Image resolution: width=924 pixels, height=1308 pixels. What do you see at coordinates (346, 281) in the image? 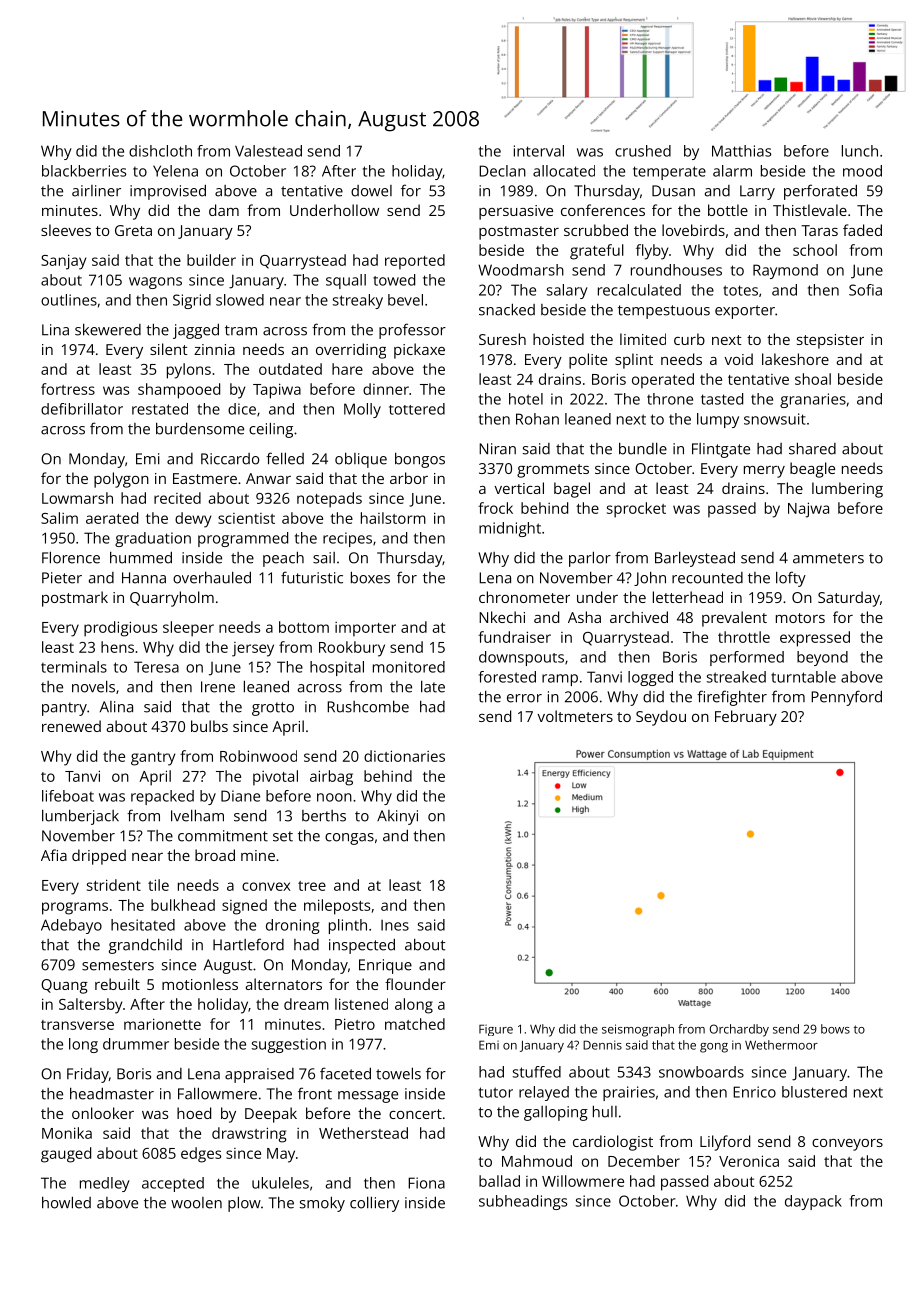
I see `squall` at bounding box center [346, 281].
